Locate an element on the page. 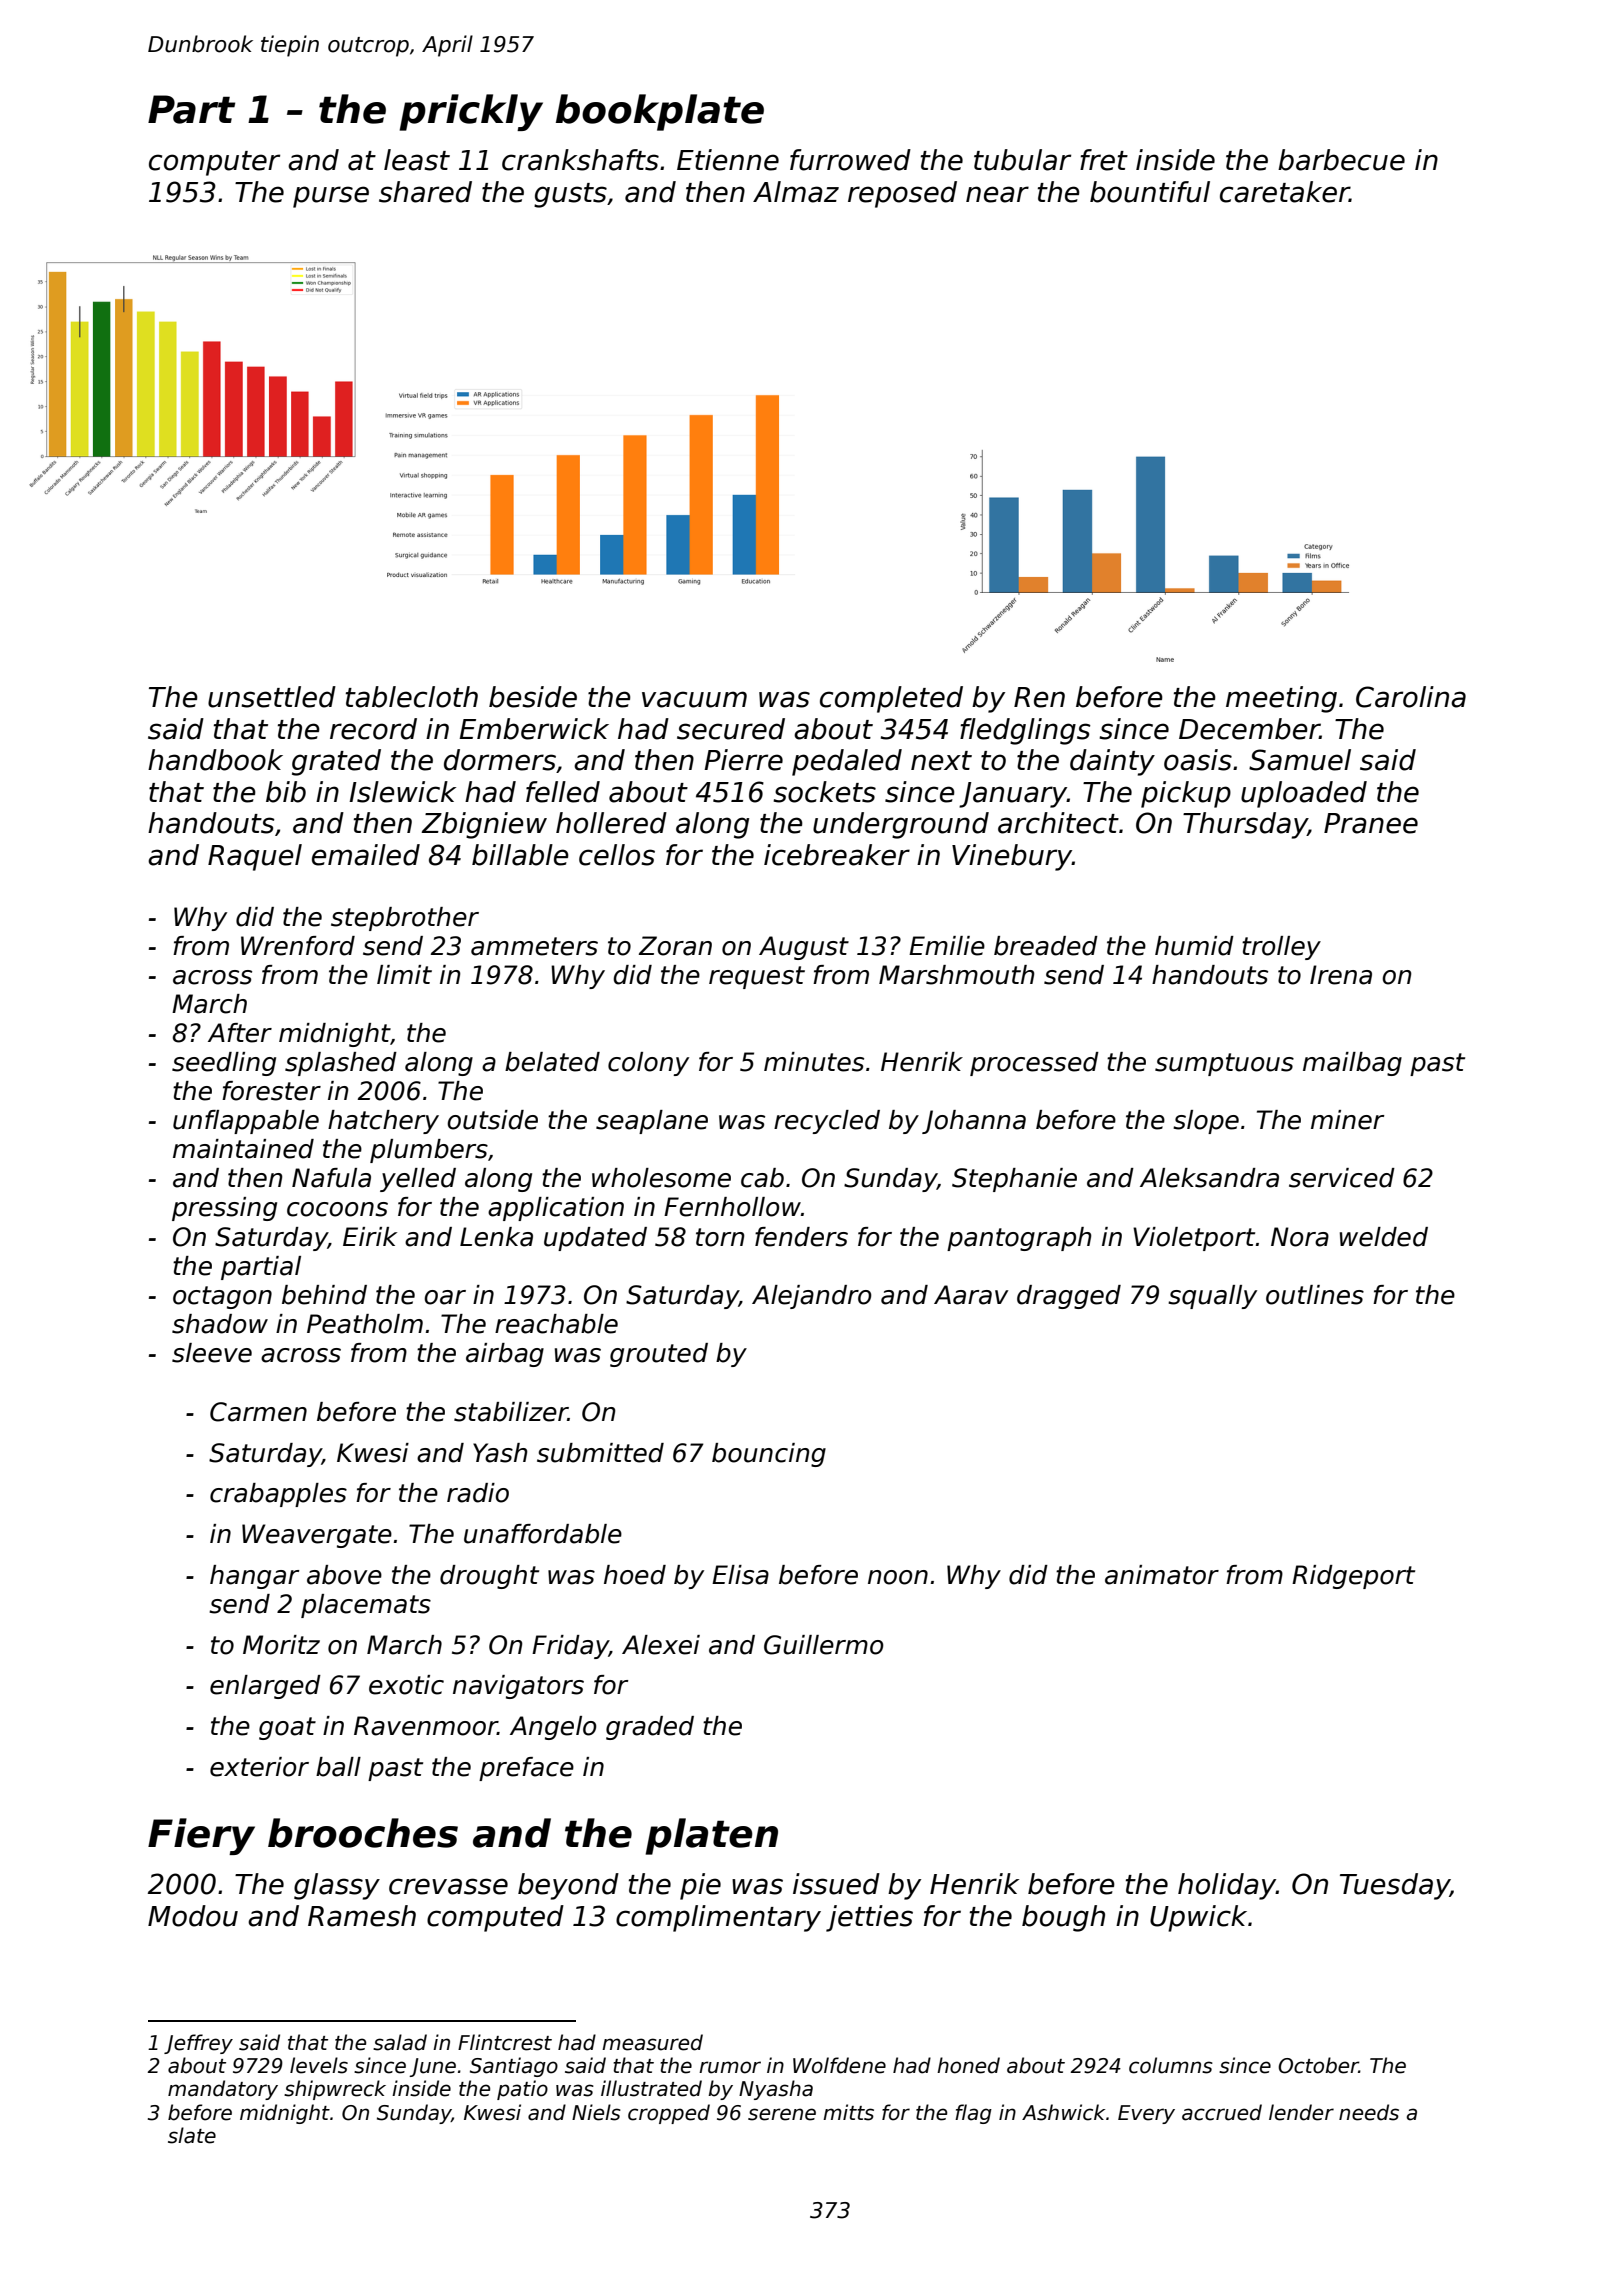 This image has height=2292, width=1620. beside is located at coordinates (533, 697).
